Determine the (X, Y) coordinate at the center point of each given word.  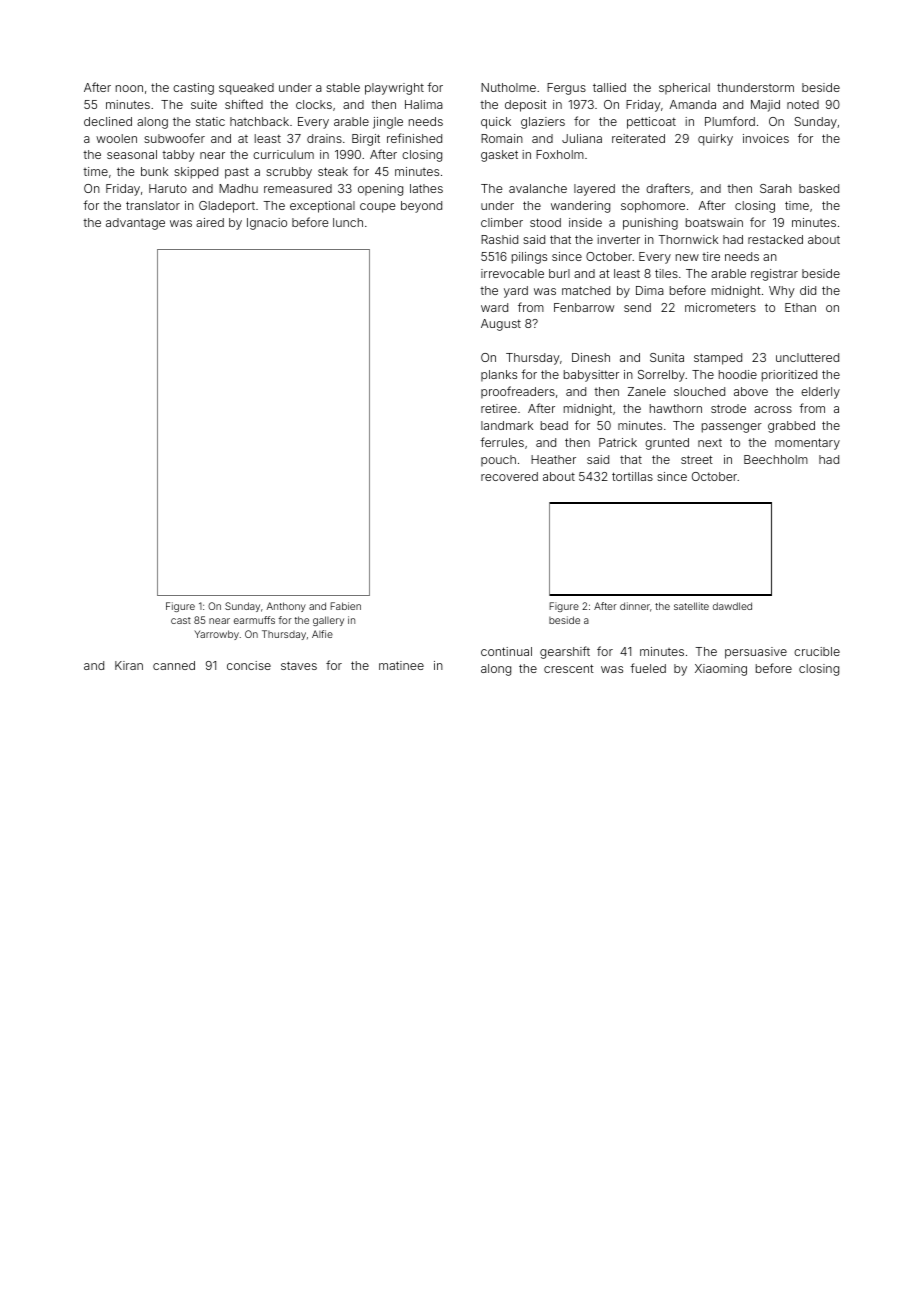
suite (204, 104)
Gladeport (227, 207)
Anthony (286, 607)
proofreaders (518, 392)
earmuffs (254, 620)
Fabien (345, 606)
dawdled (732, 606)
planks (499, 376)
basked (819, 188)
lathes (426, 188)
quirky (715, 140)
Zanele (647, 391)
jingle (388, 123)
